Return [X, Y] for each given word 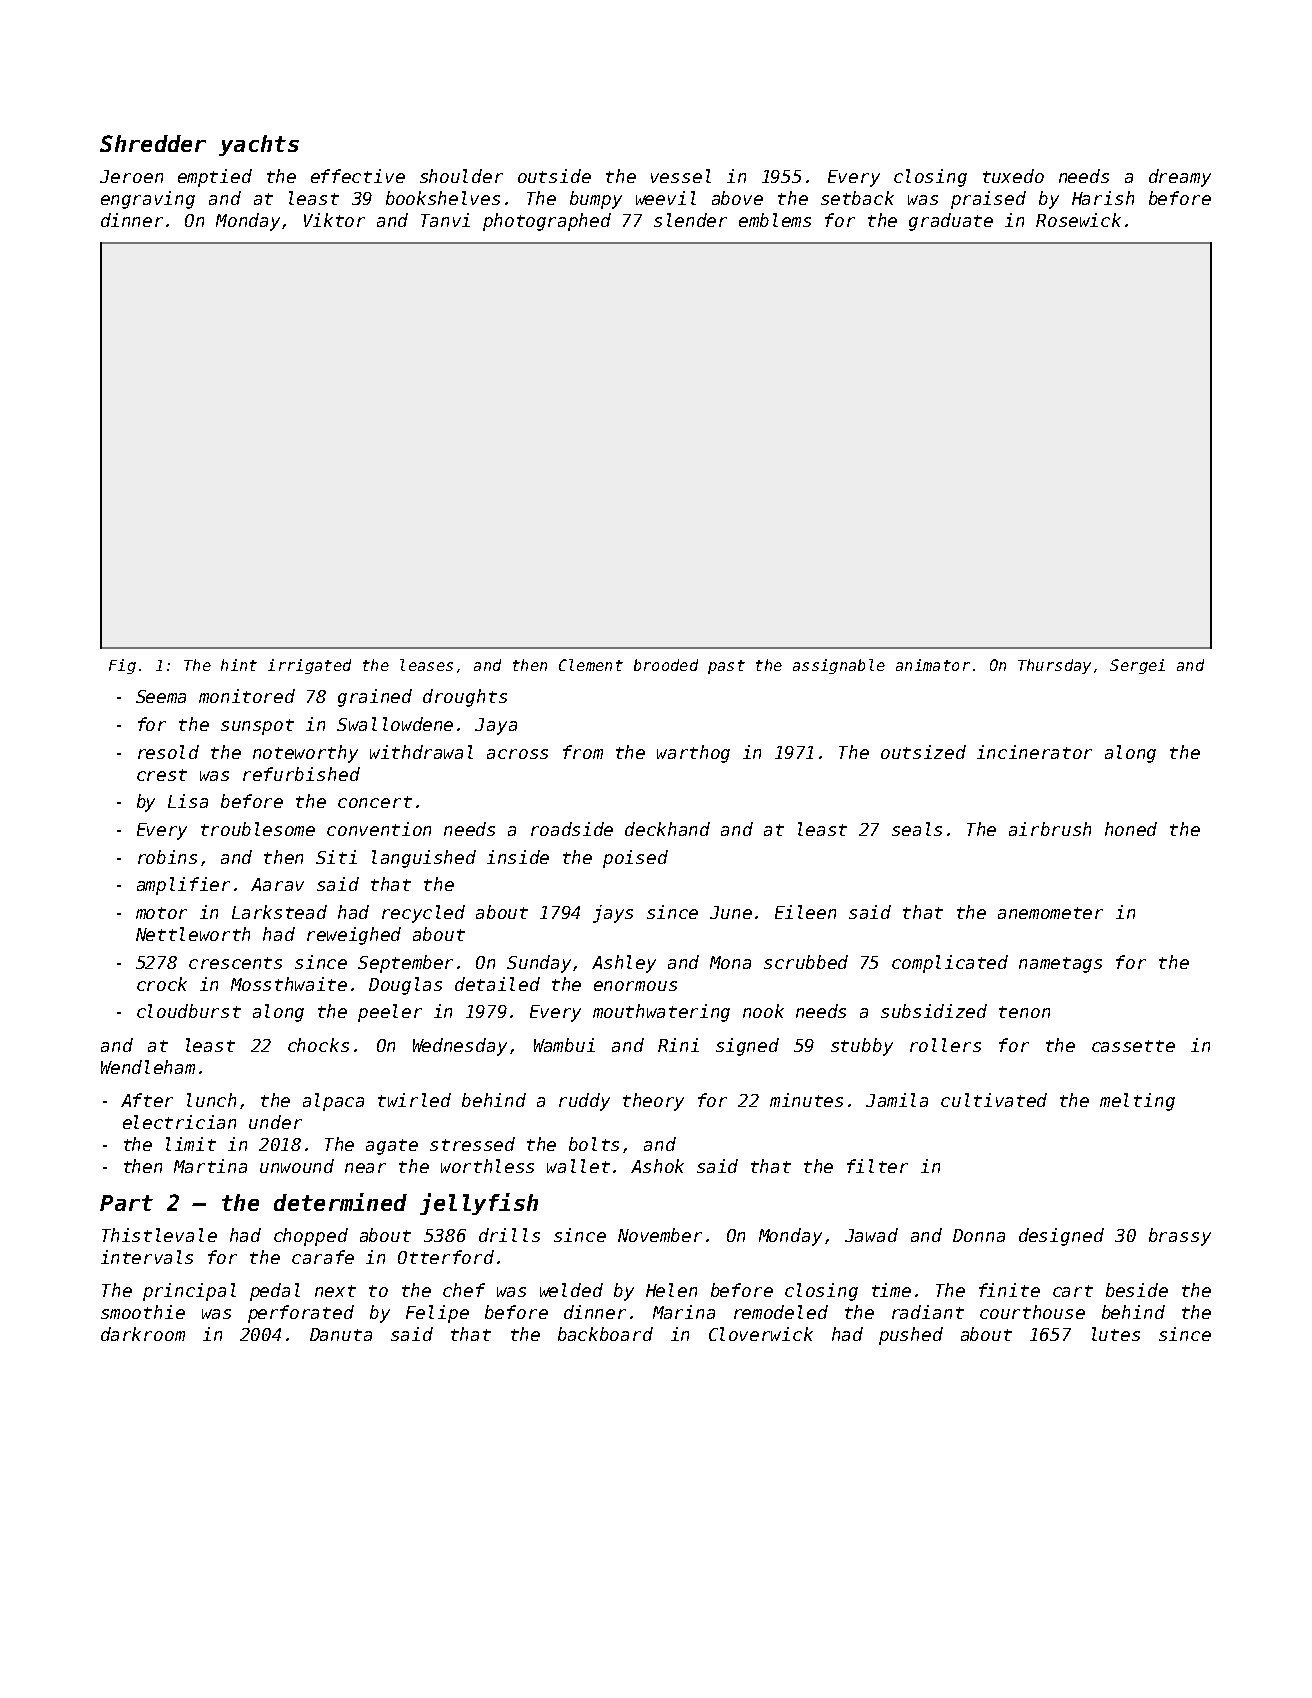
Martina [210, 1166]
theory [653, 1102]
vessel [681, 176]
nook [763, 1011]
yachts [259, 145]
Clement [591, 665]
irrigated [309, 666]
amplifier [183, 886]
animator [933, 665]
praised [988, 200]
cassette [1133, 1046]
